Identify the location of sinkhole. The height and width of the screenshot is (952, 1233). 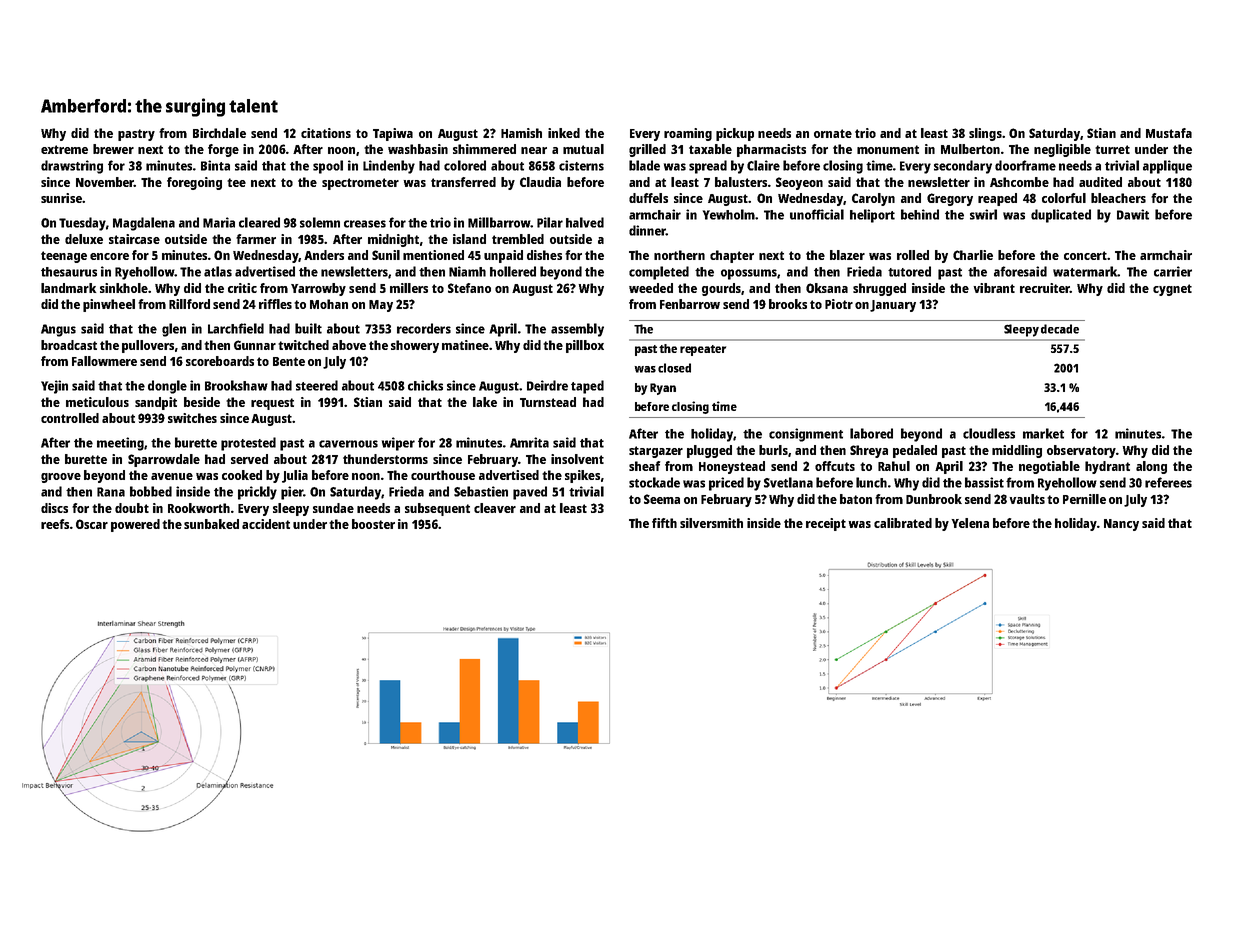
(124, 288).
